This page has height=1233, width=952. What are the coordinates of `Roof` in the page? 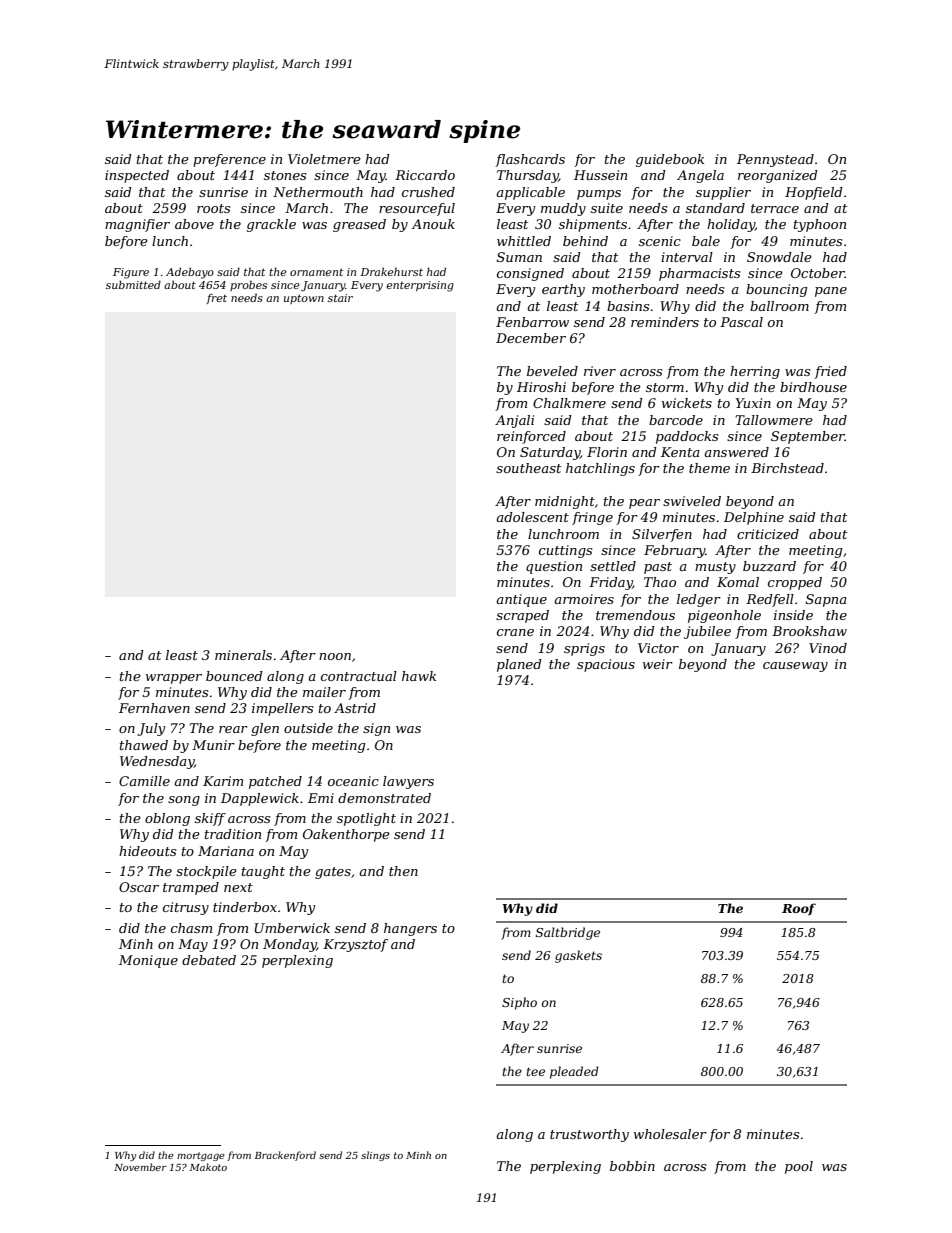 It's located at (799, 909).
